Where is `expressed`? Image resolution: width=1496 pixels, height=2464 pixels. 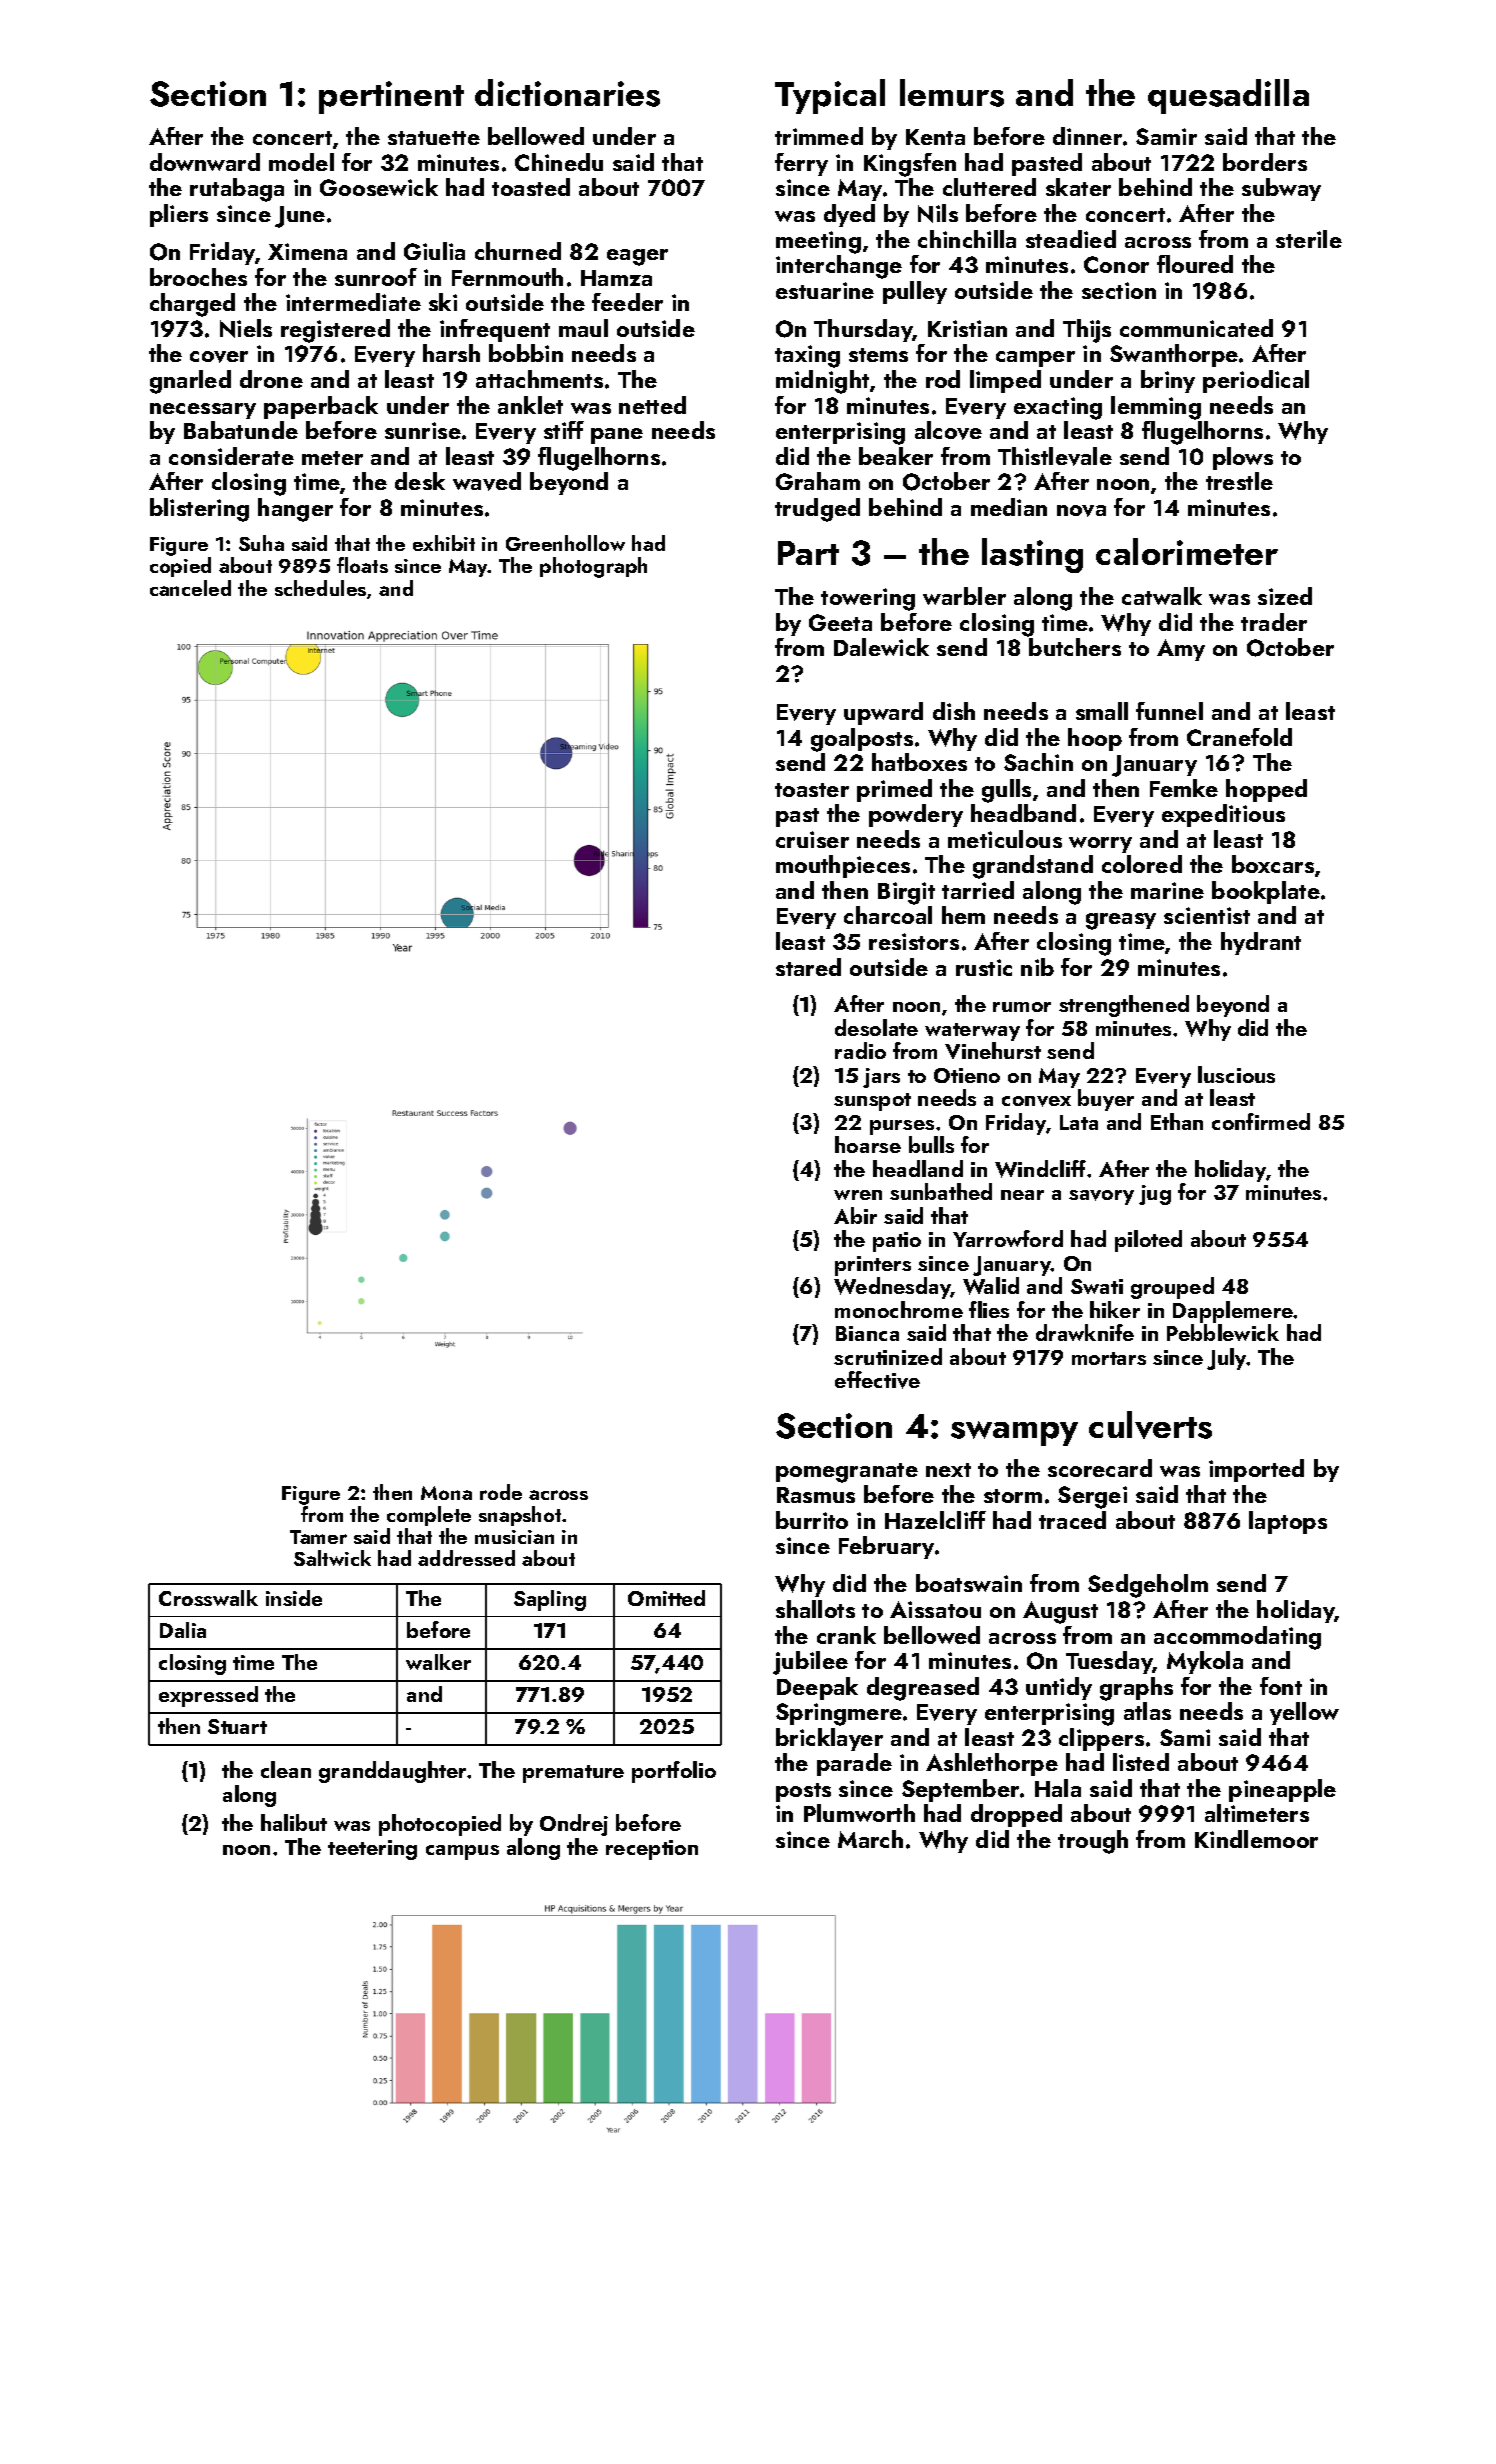
expressed is located at coordinates (208, 1696).
